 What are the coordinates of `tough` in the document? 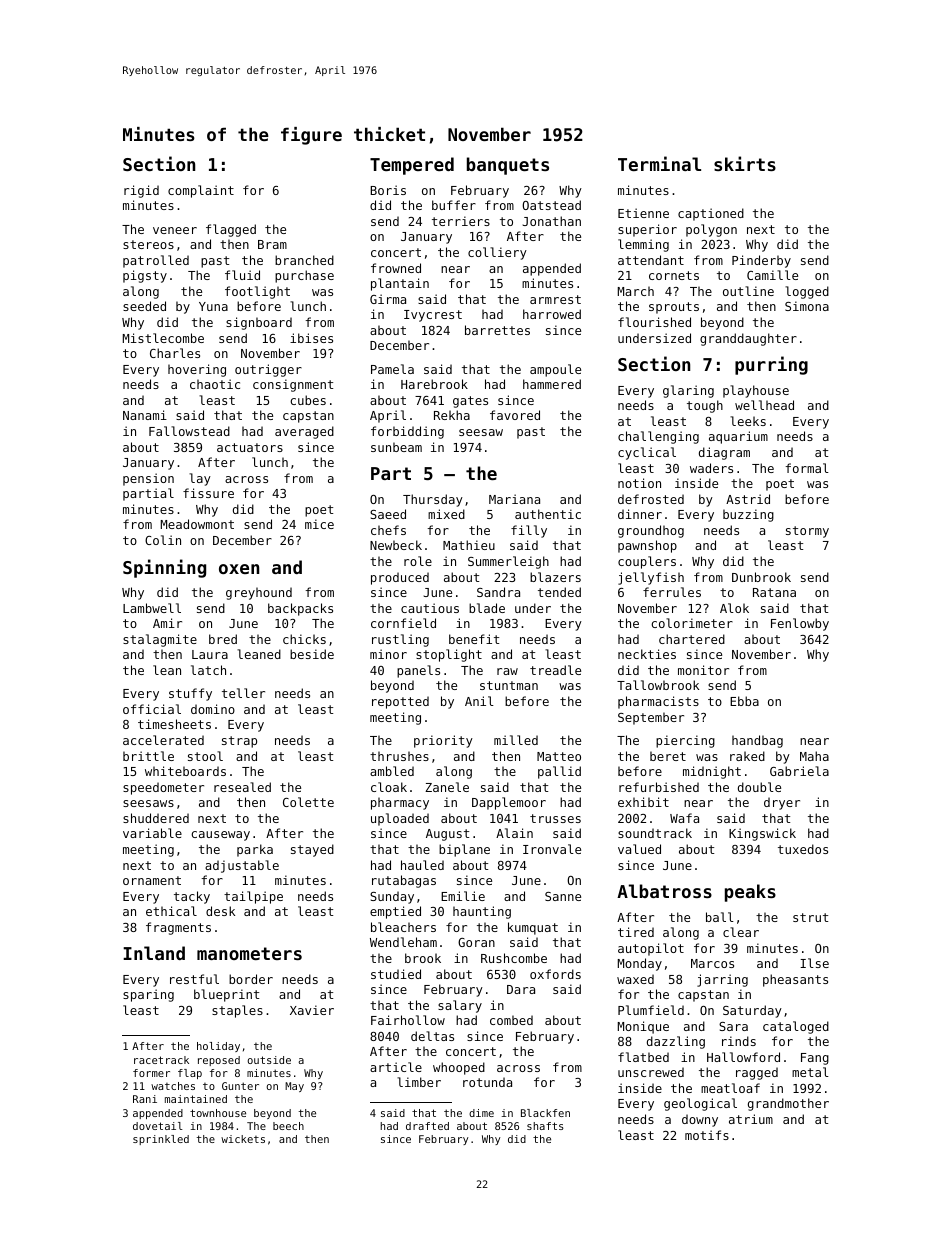 It's located at (705, 406).
